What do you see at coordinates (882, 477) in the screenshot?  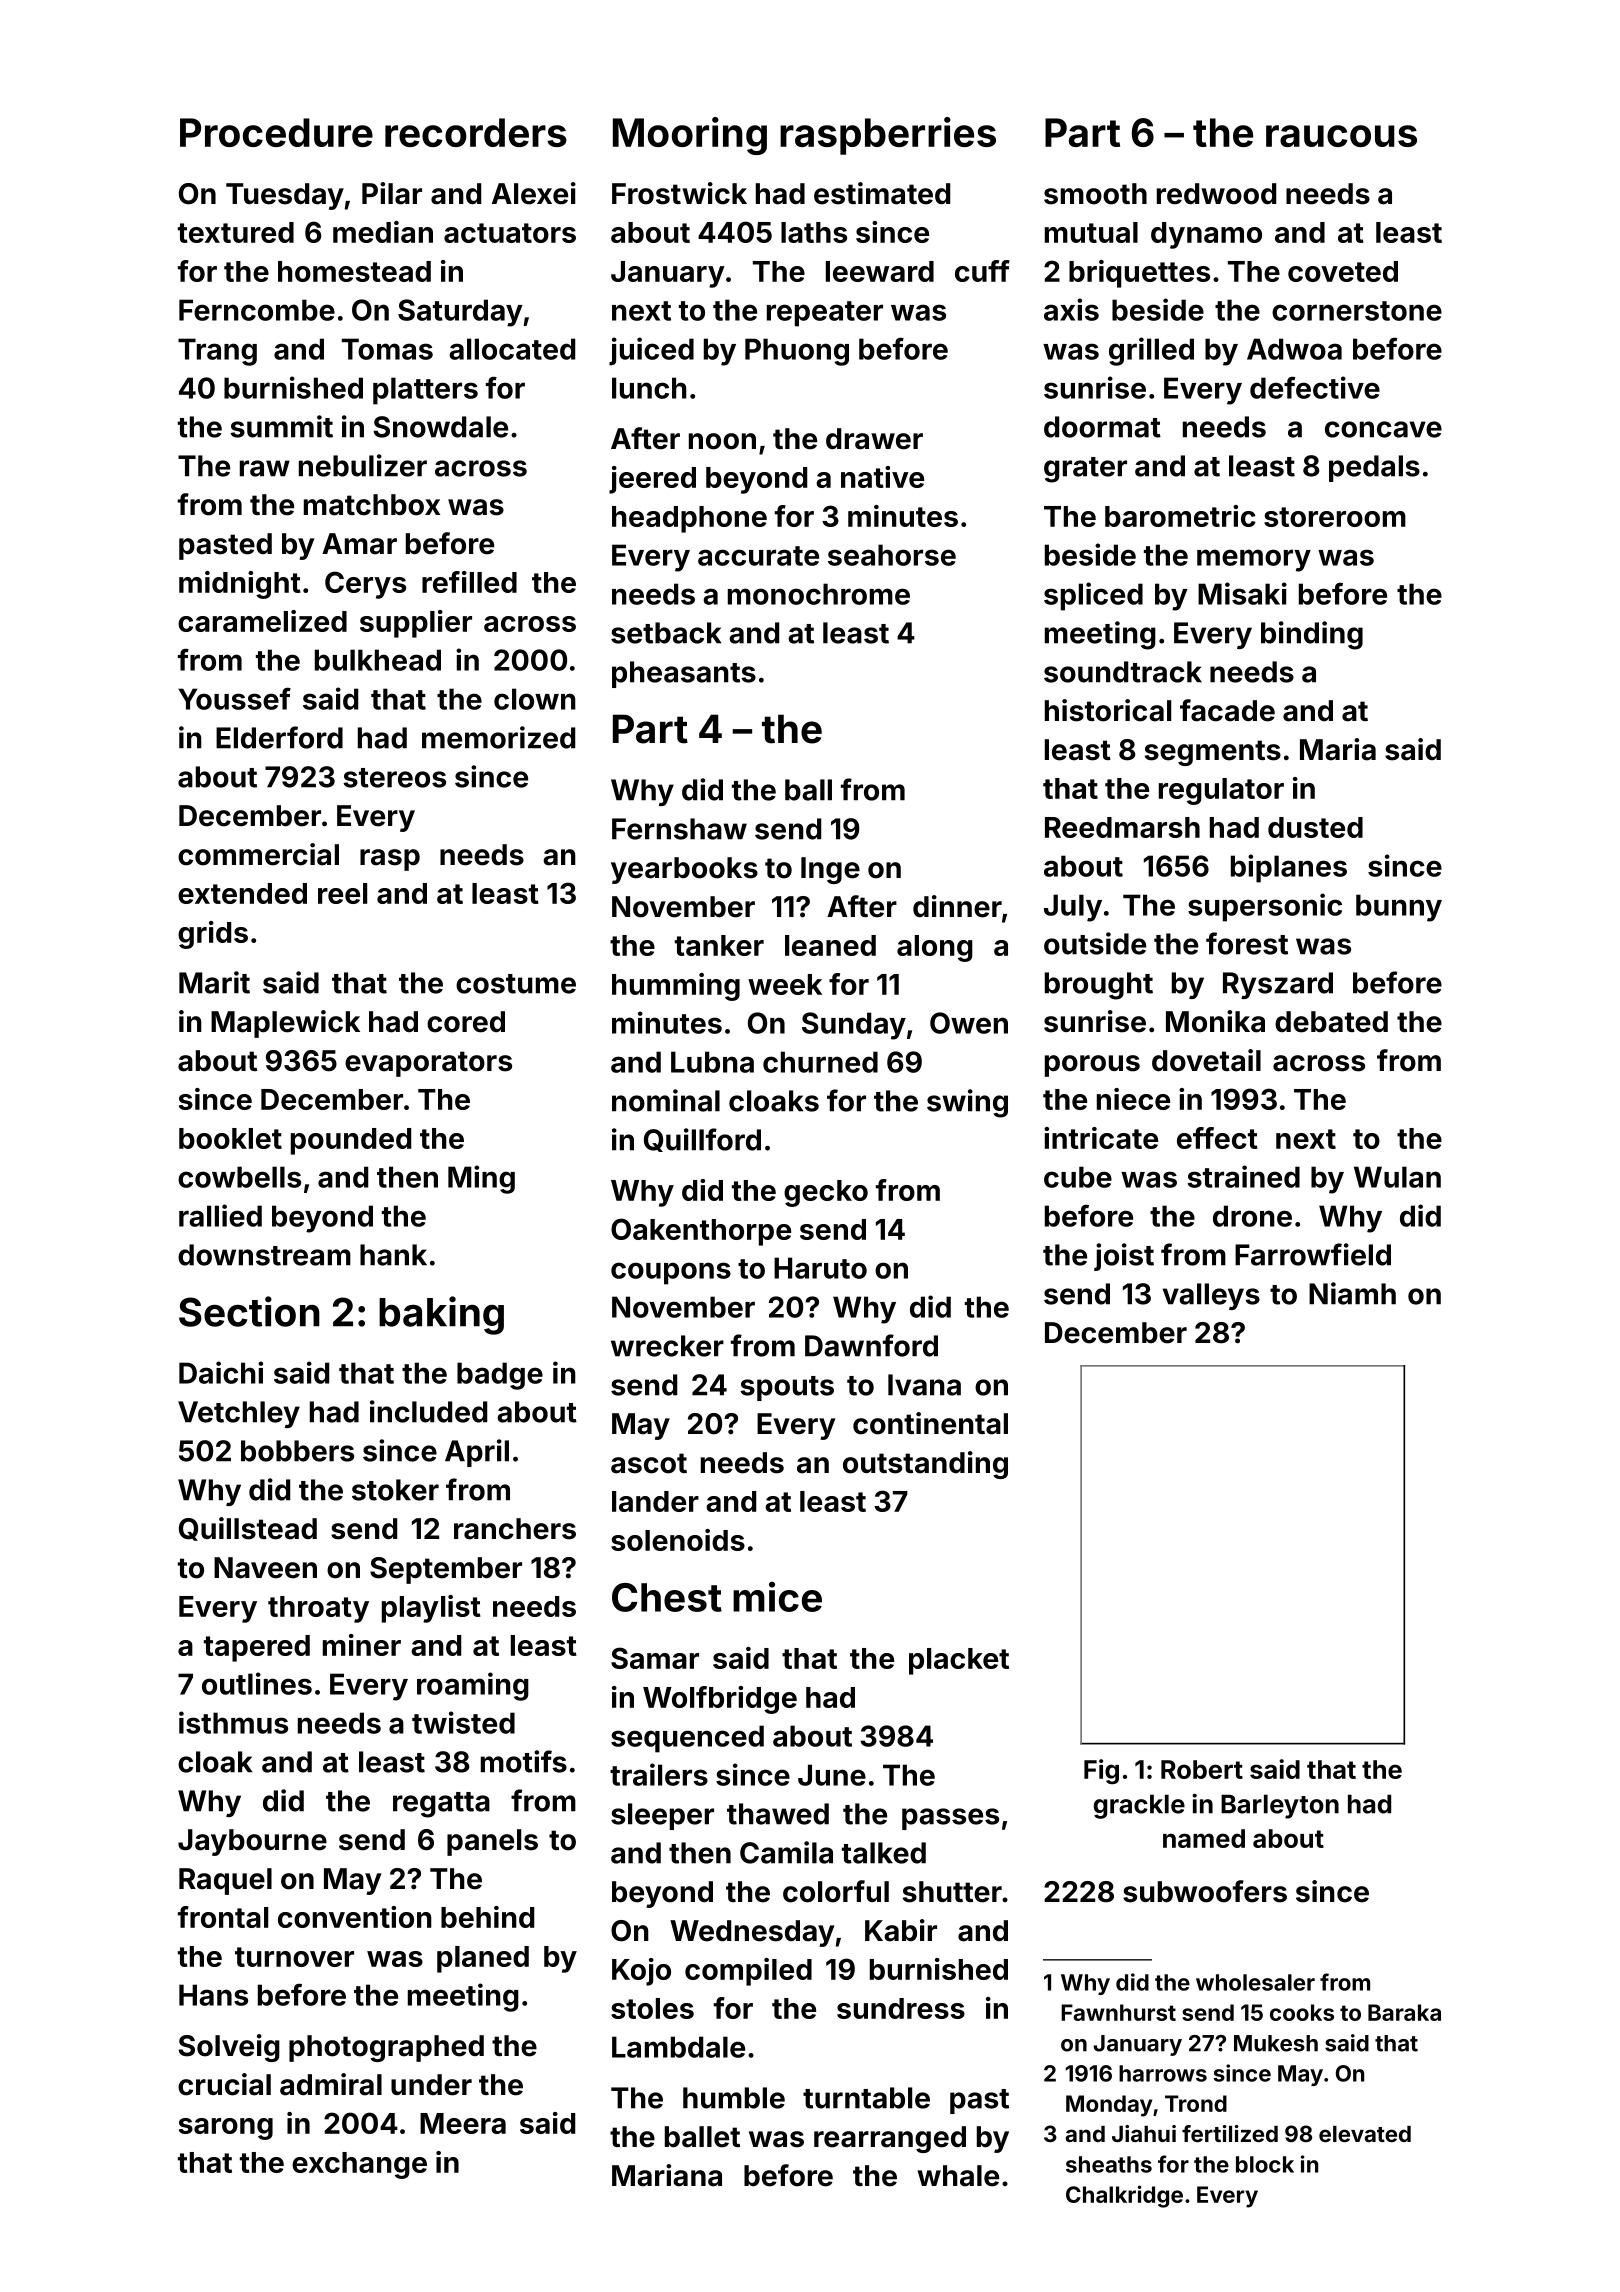 I see `native` at bounding box center [882, 477].
